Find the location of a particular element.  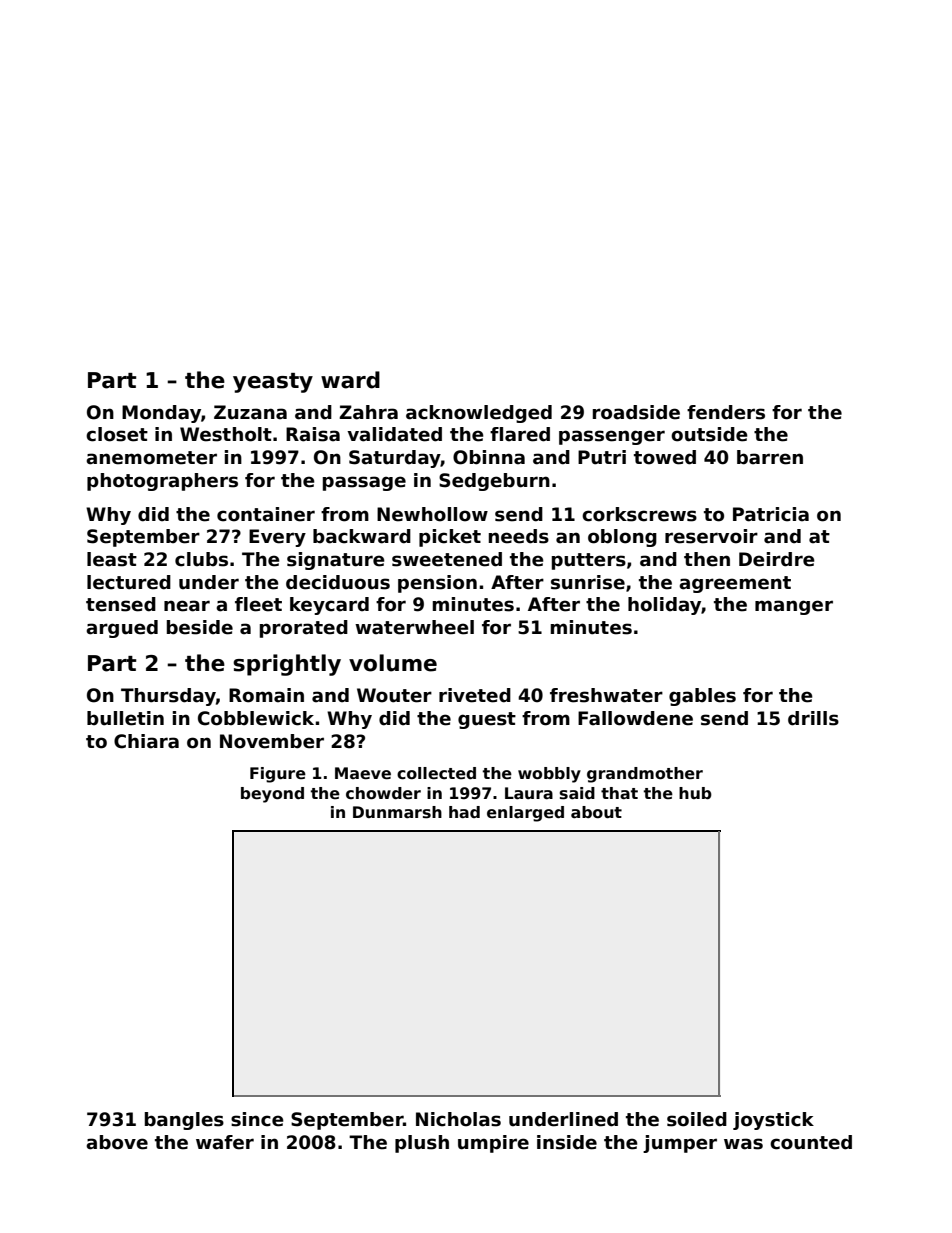

photographers is located at coordinates (162, 482).
